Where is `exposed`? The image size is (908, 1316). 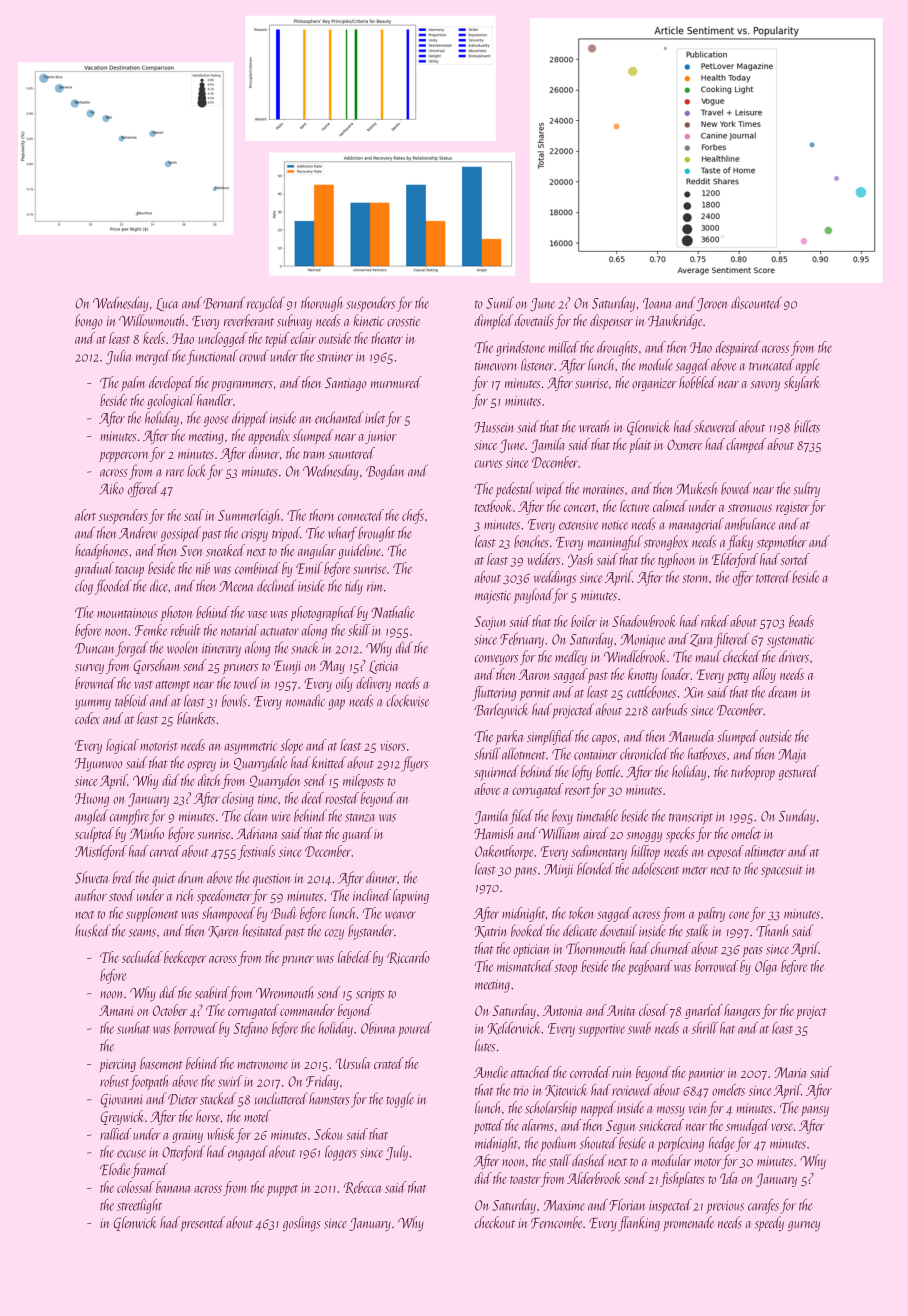 exposed is located at coordinates (726, 852).
